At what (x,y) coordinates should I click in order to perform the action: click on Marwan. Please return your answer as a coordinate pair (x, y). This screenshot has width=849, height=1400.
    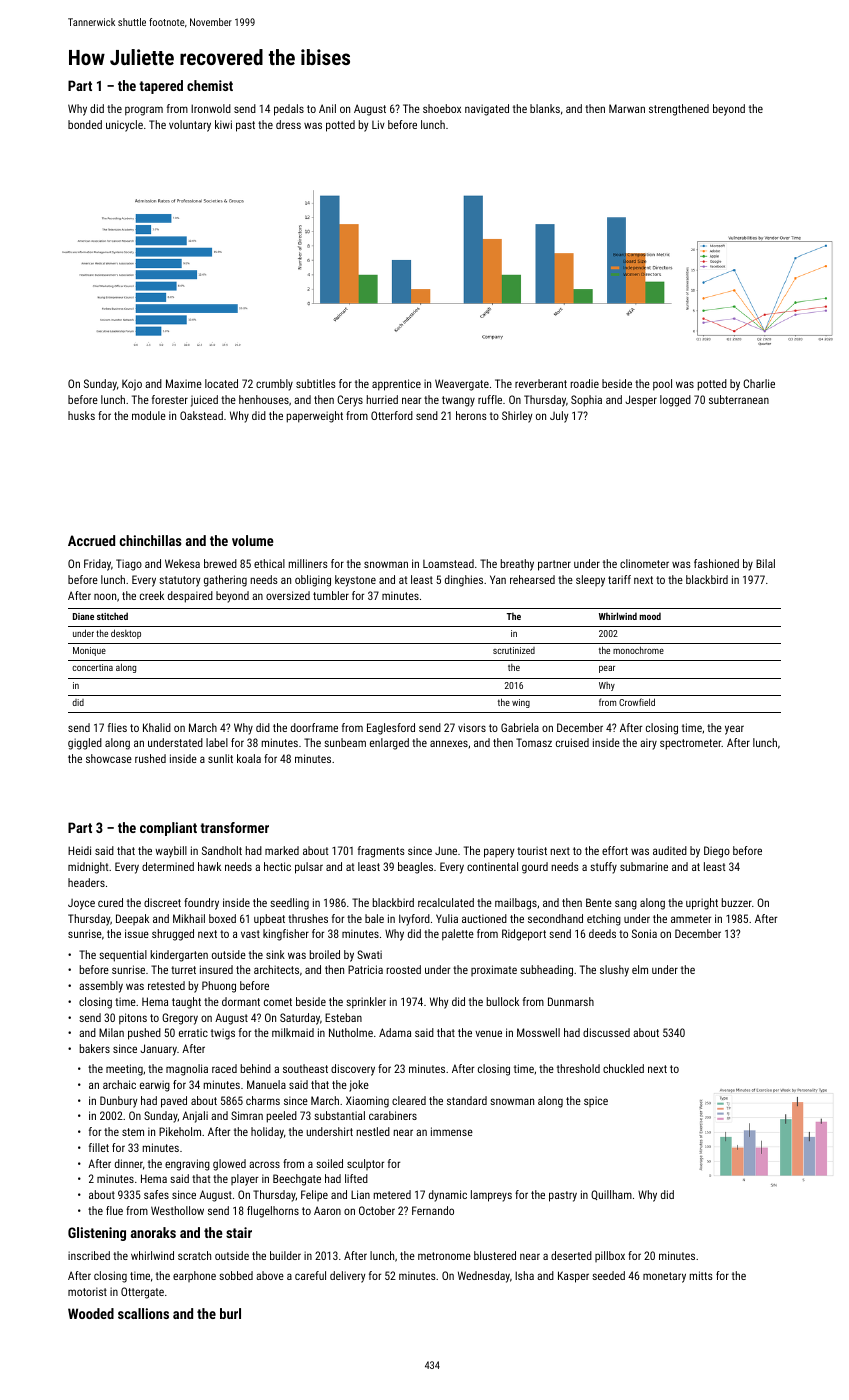
    Looking at the image, I should click on (627, 108).
